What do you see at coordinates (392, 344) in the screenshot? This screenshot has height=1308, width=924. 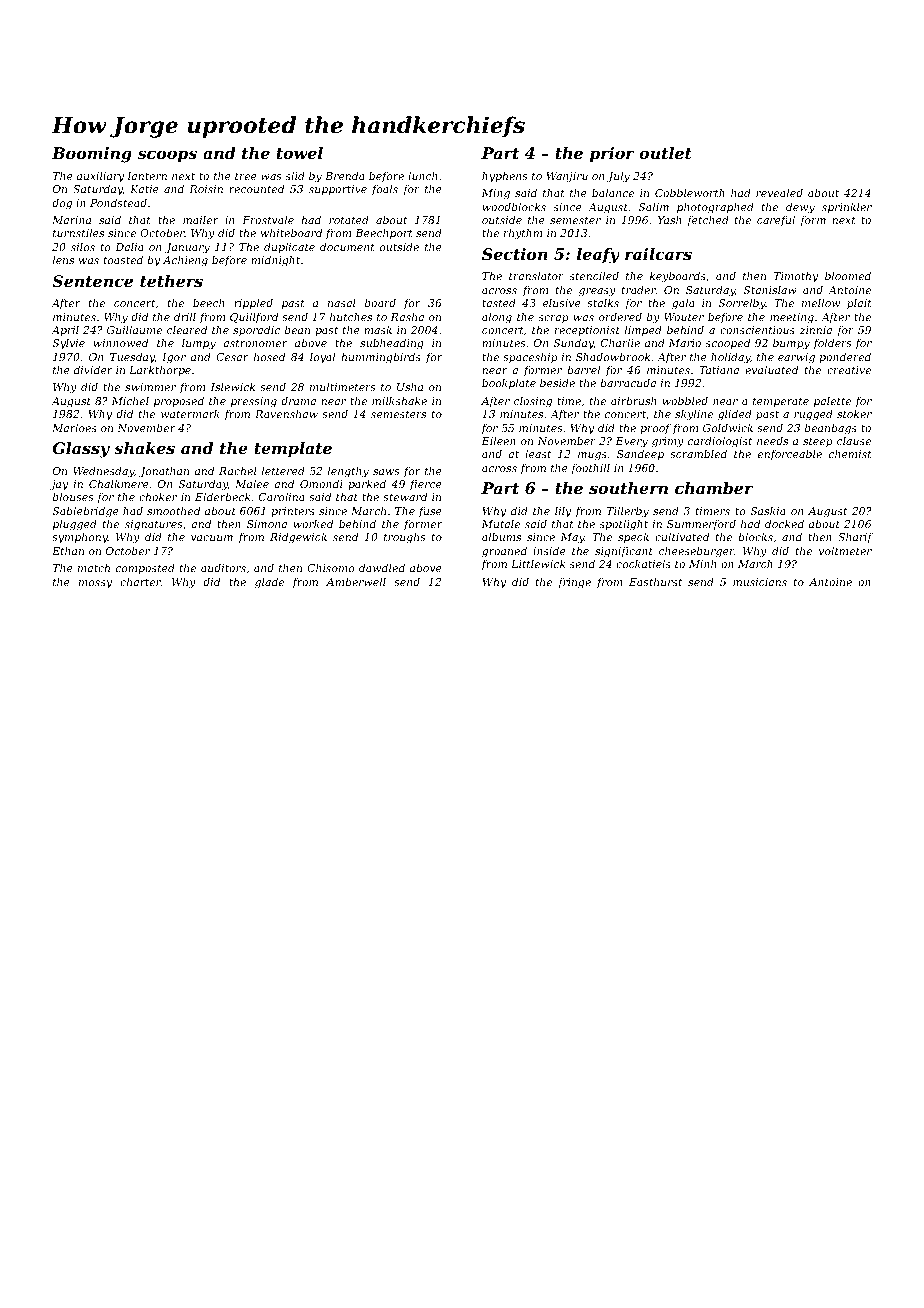 I see `subheading` at bounding box center [392, 344].
